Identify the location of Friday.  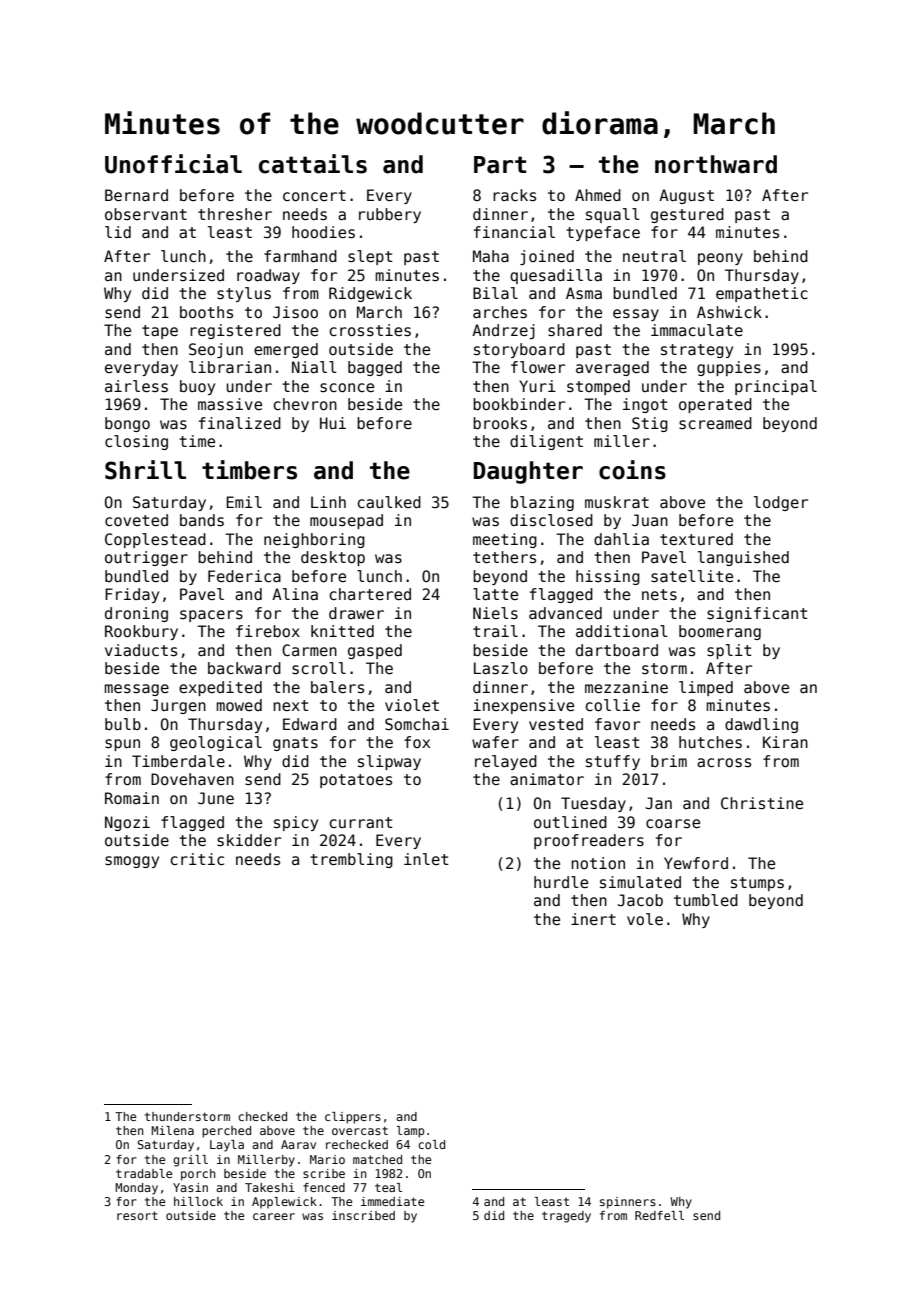
(132, 595).
